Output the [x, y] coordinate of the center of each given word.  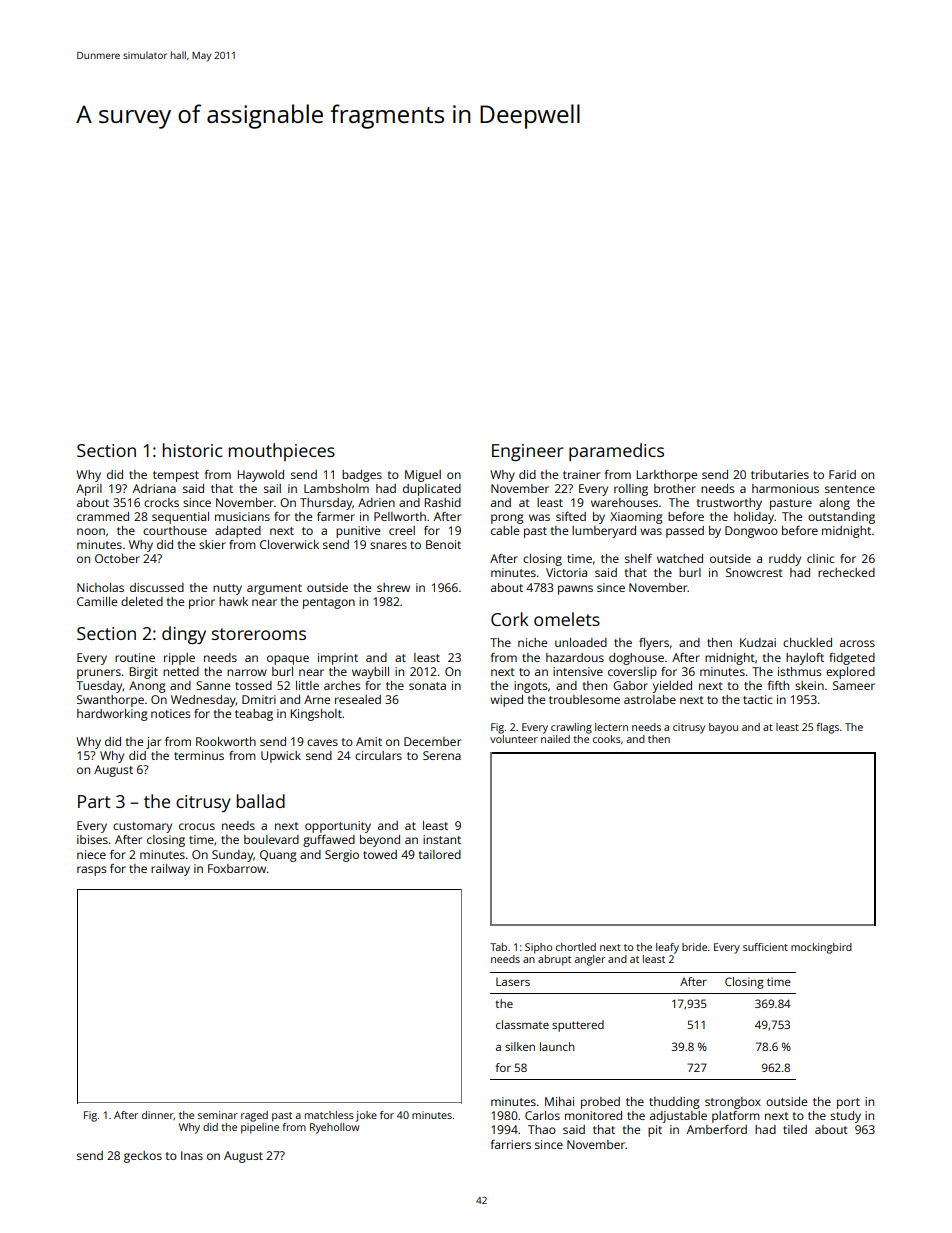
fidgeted [852, 659]
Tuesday [99, 687]
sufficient [765, 947]
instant [442, 839]
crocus [197, 826]
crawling [571, 728]
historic [192, 450]
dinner [158, 1115]
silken [520, 1046]
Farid [842, 474]
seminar [218, 1115]
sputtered [578, 1026]
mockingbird [821, 948]
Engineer [527, 452]
